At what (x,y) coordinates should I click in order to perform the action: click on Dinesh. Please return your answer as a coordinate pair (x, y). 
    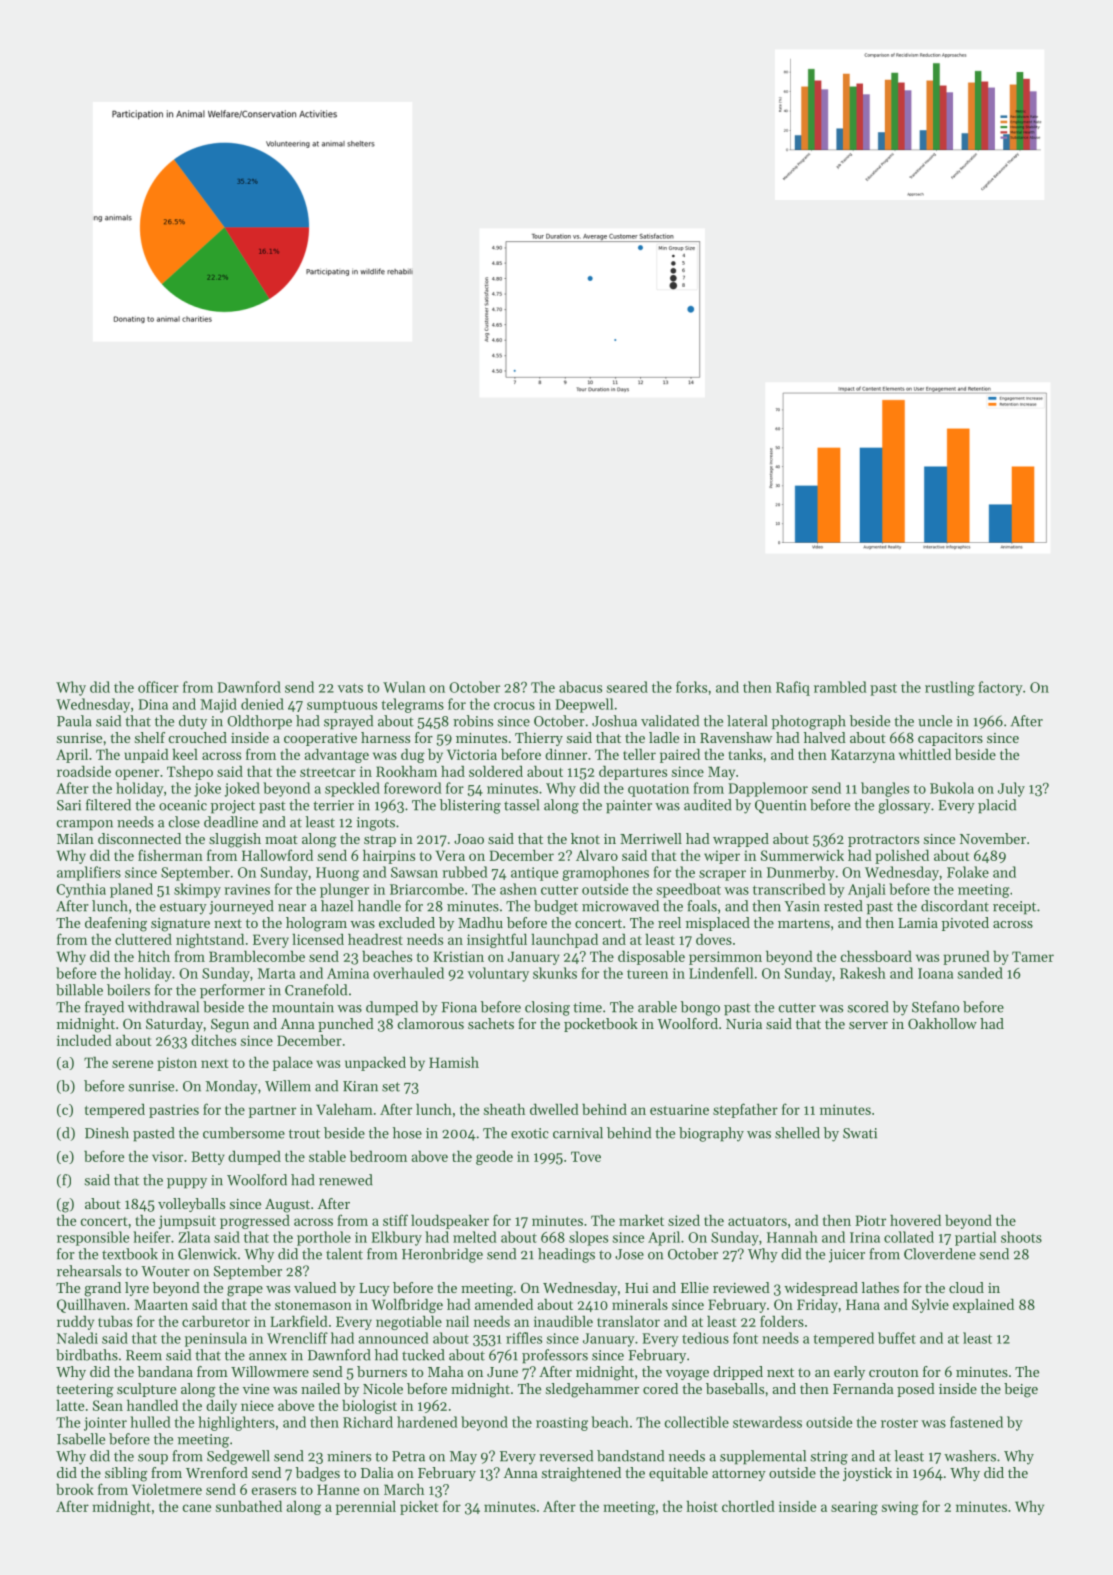
    Looking at the image, I should click on (107, 1133).
